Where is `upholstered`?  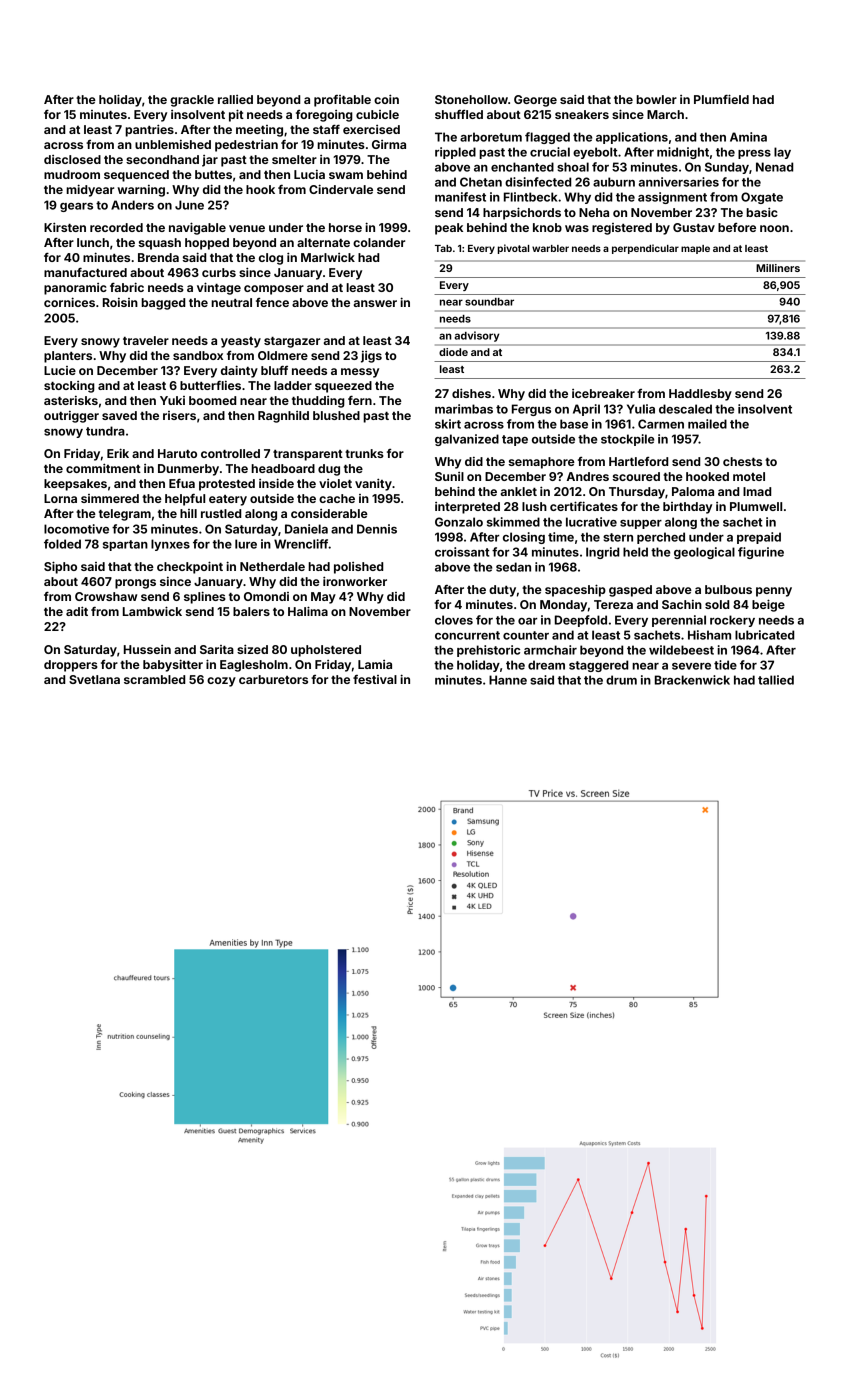
upholstered is located at coordinates (326, 651).
